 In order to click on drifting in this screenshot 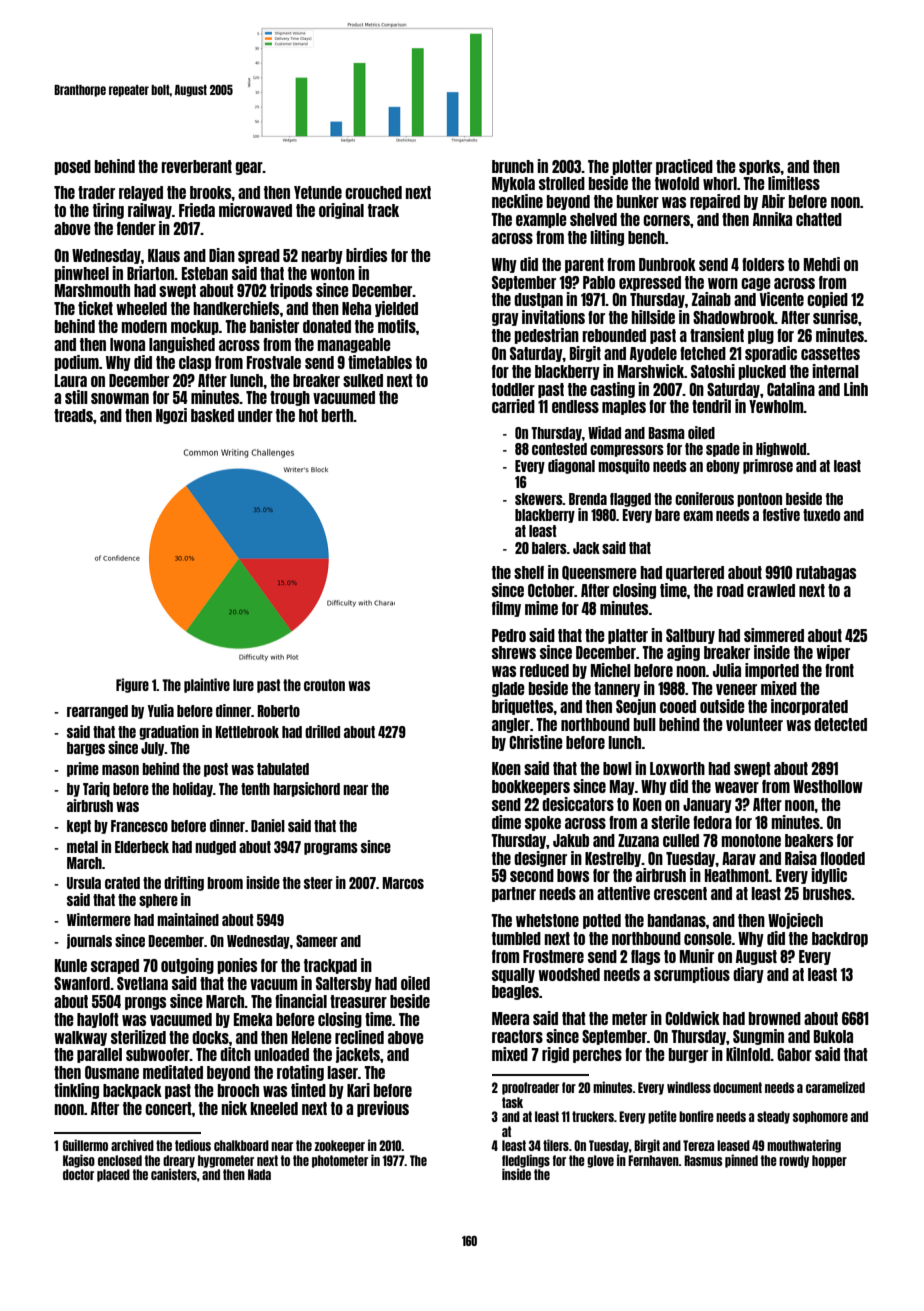, I will do `click(184, 883)`.
